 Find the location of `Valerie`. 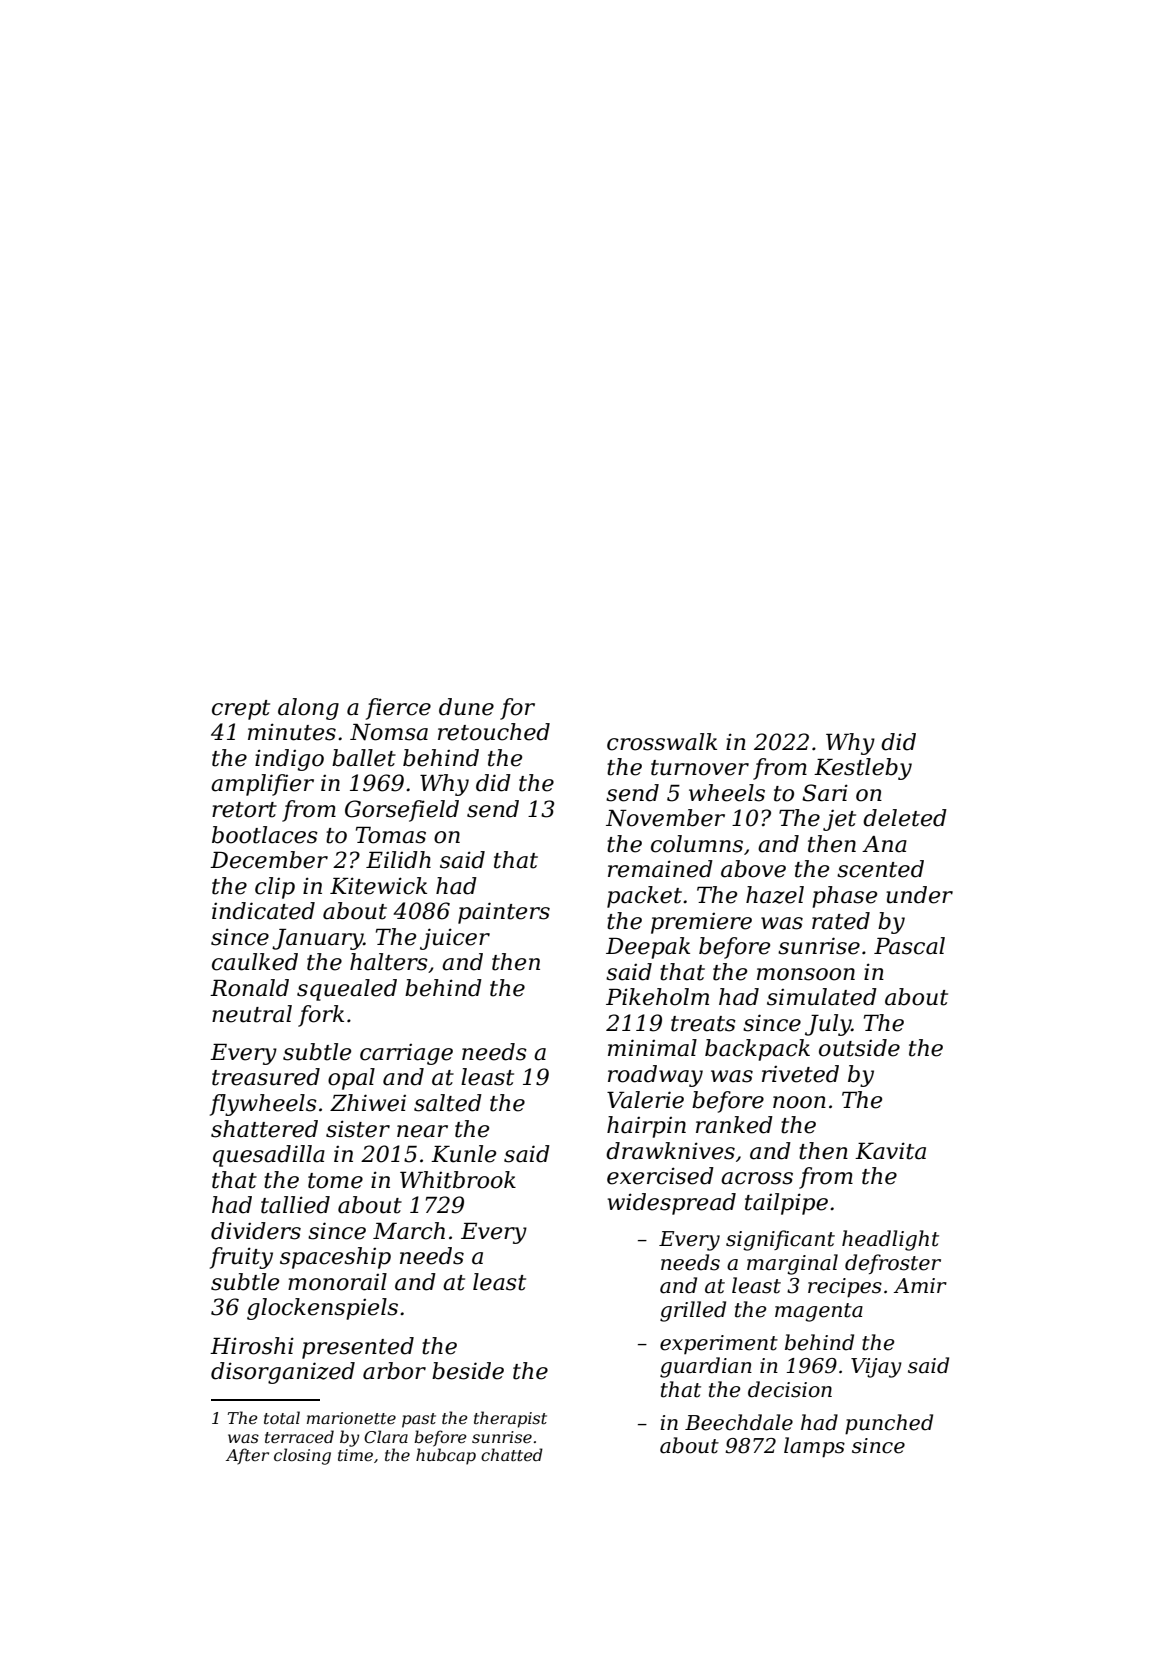

Valerie is located at coordinates (645, 1100).
